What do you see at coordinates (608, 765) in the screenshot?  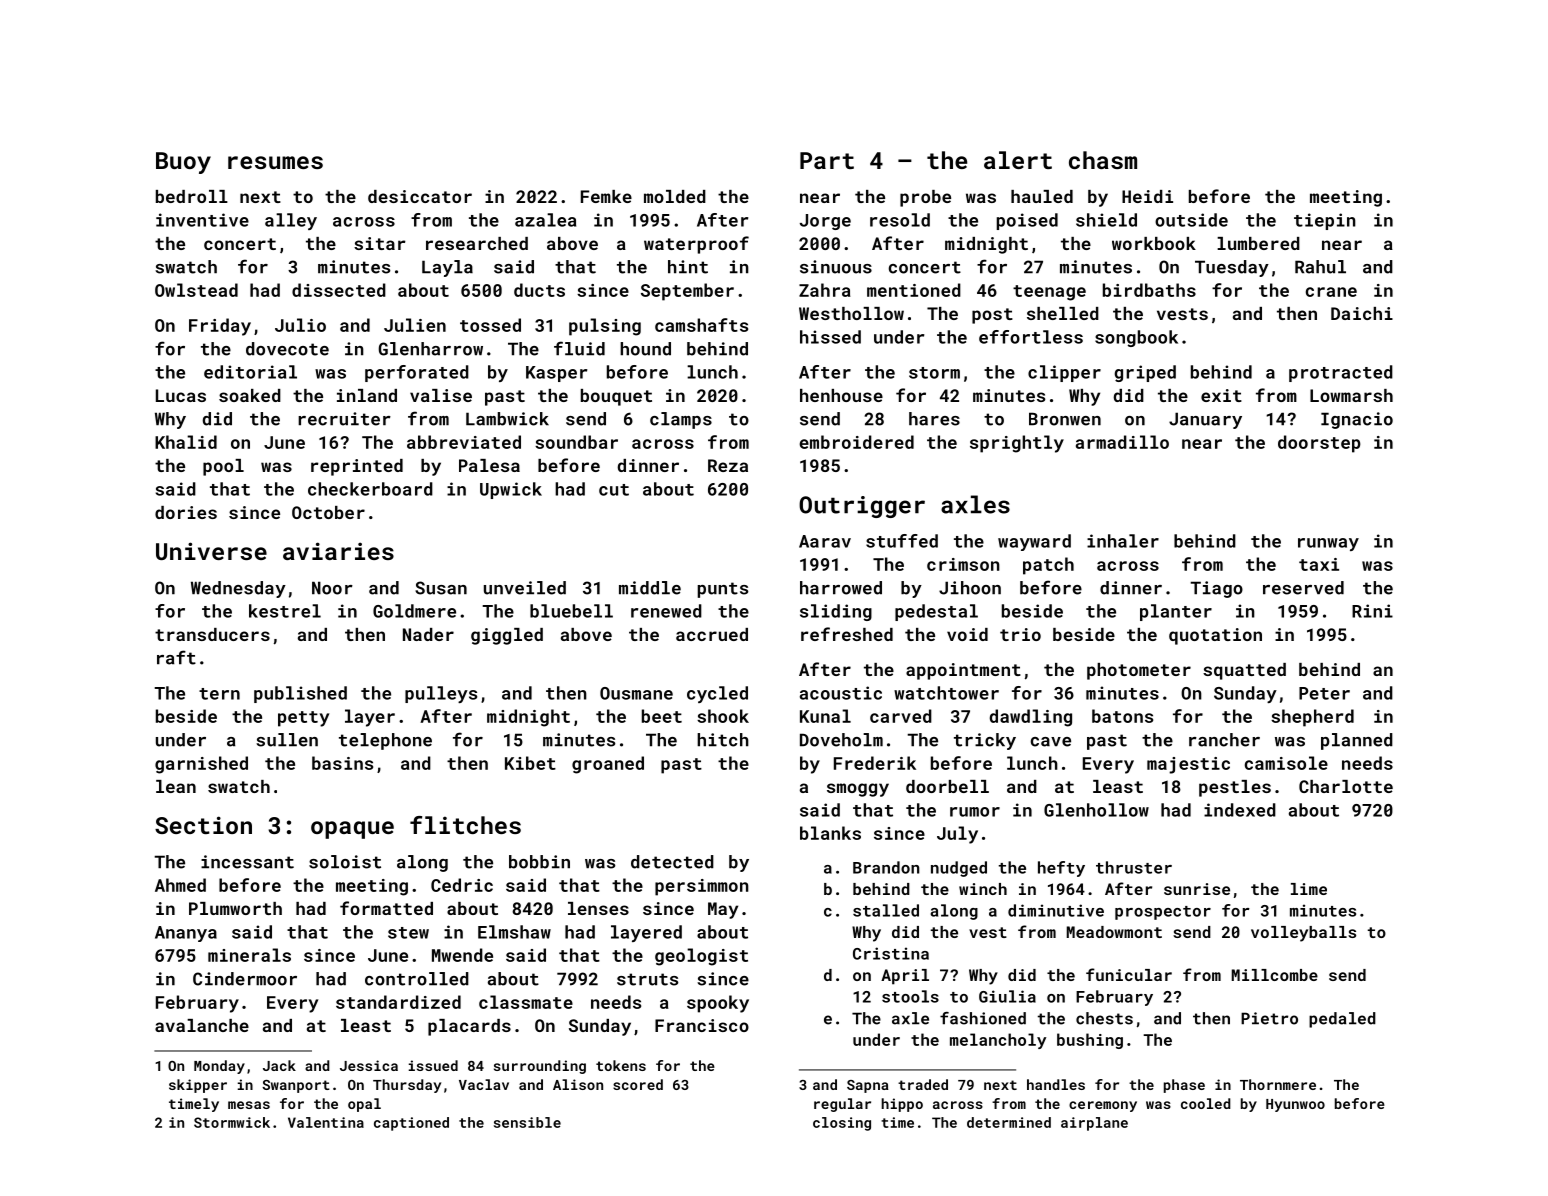 I see `groaned` at bounding box center [608, 765].
